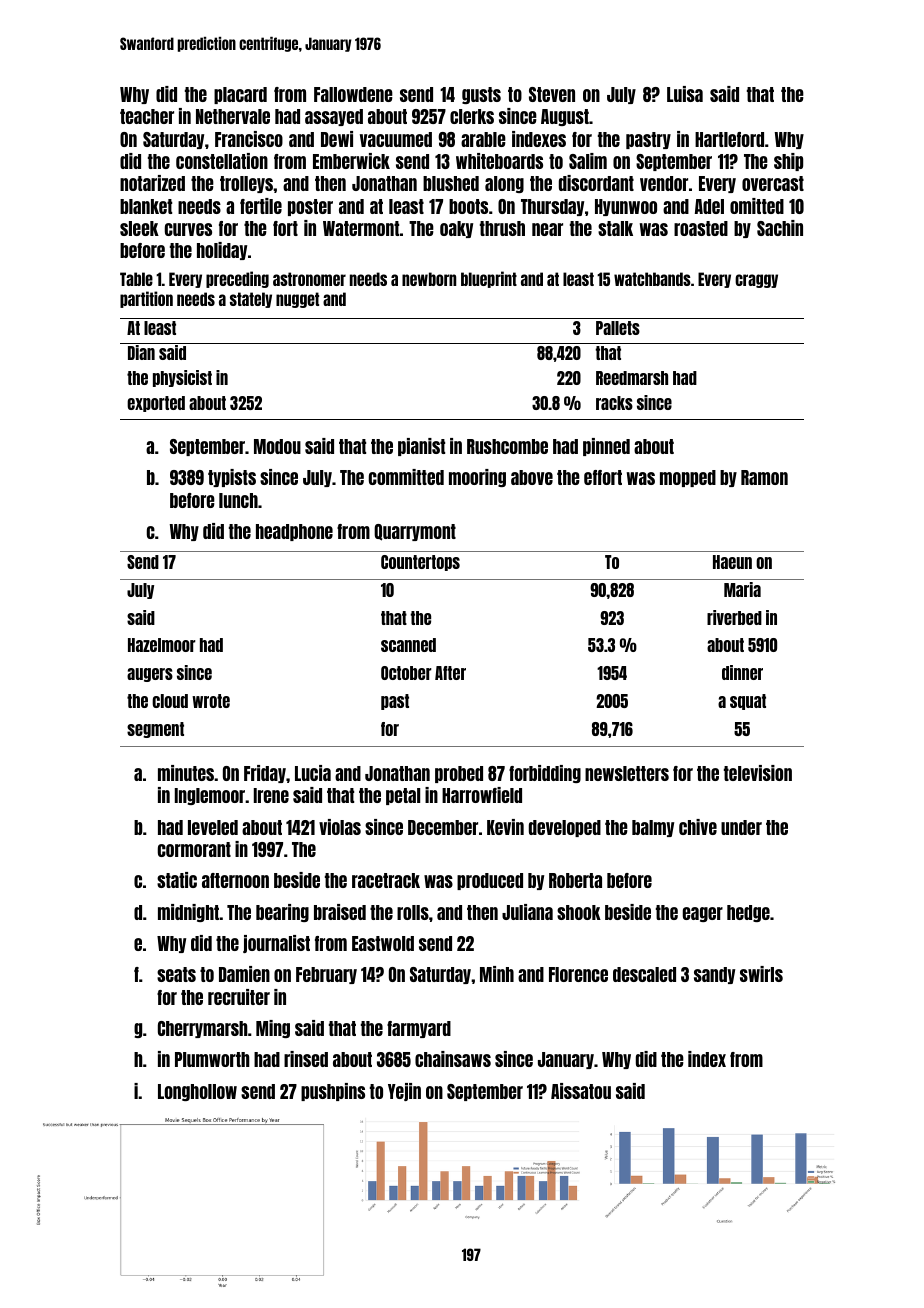  I want to click on scanned, so click(408, 645).
